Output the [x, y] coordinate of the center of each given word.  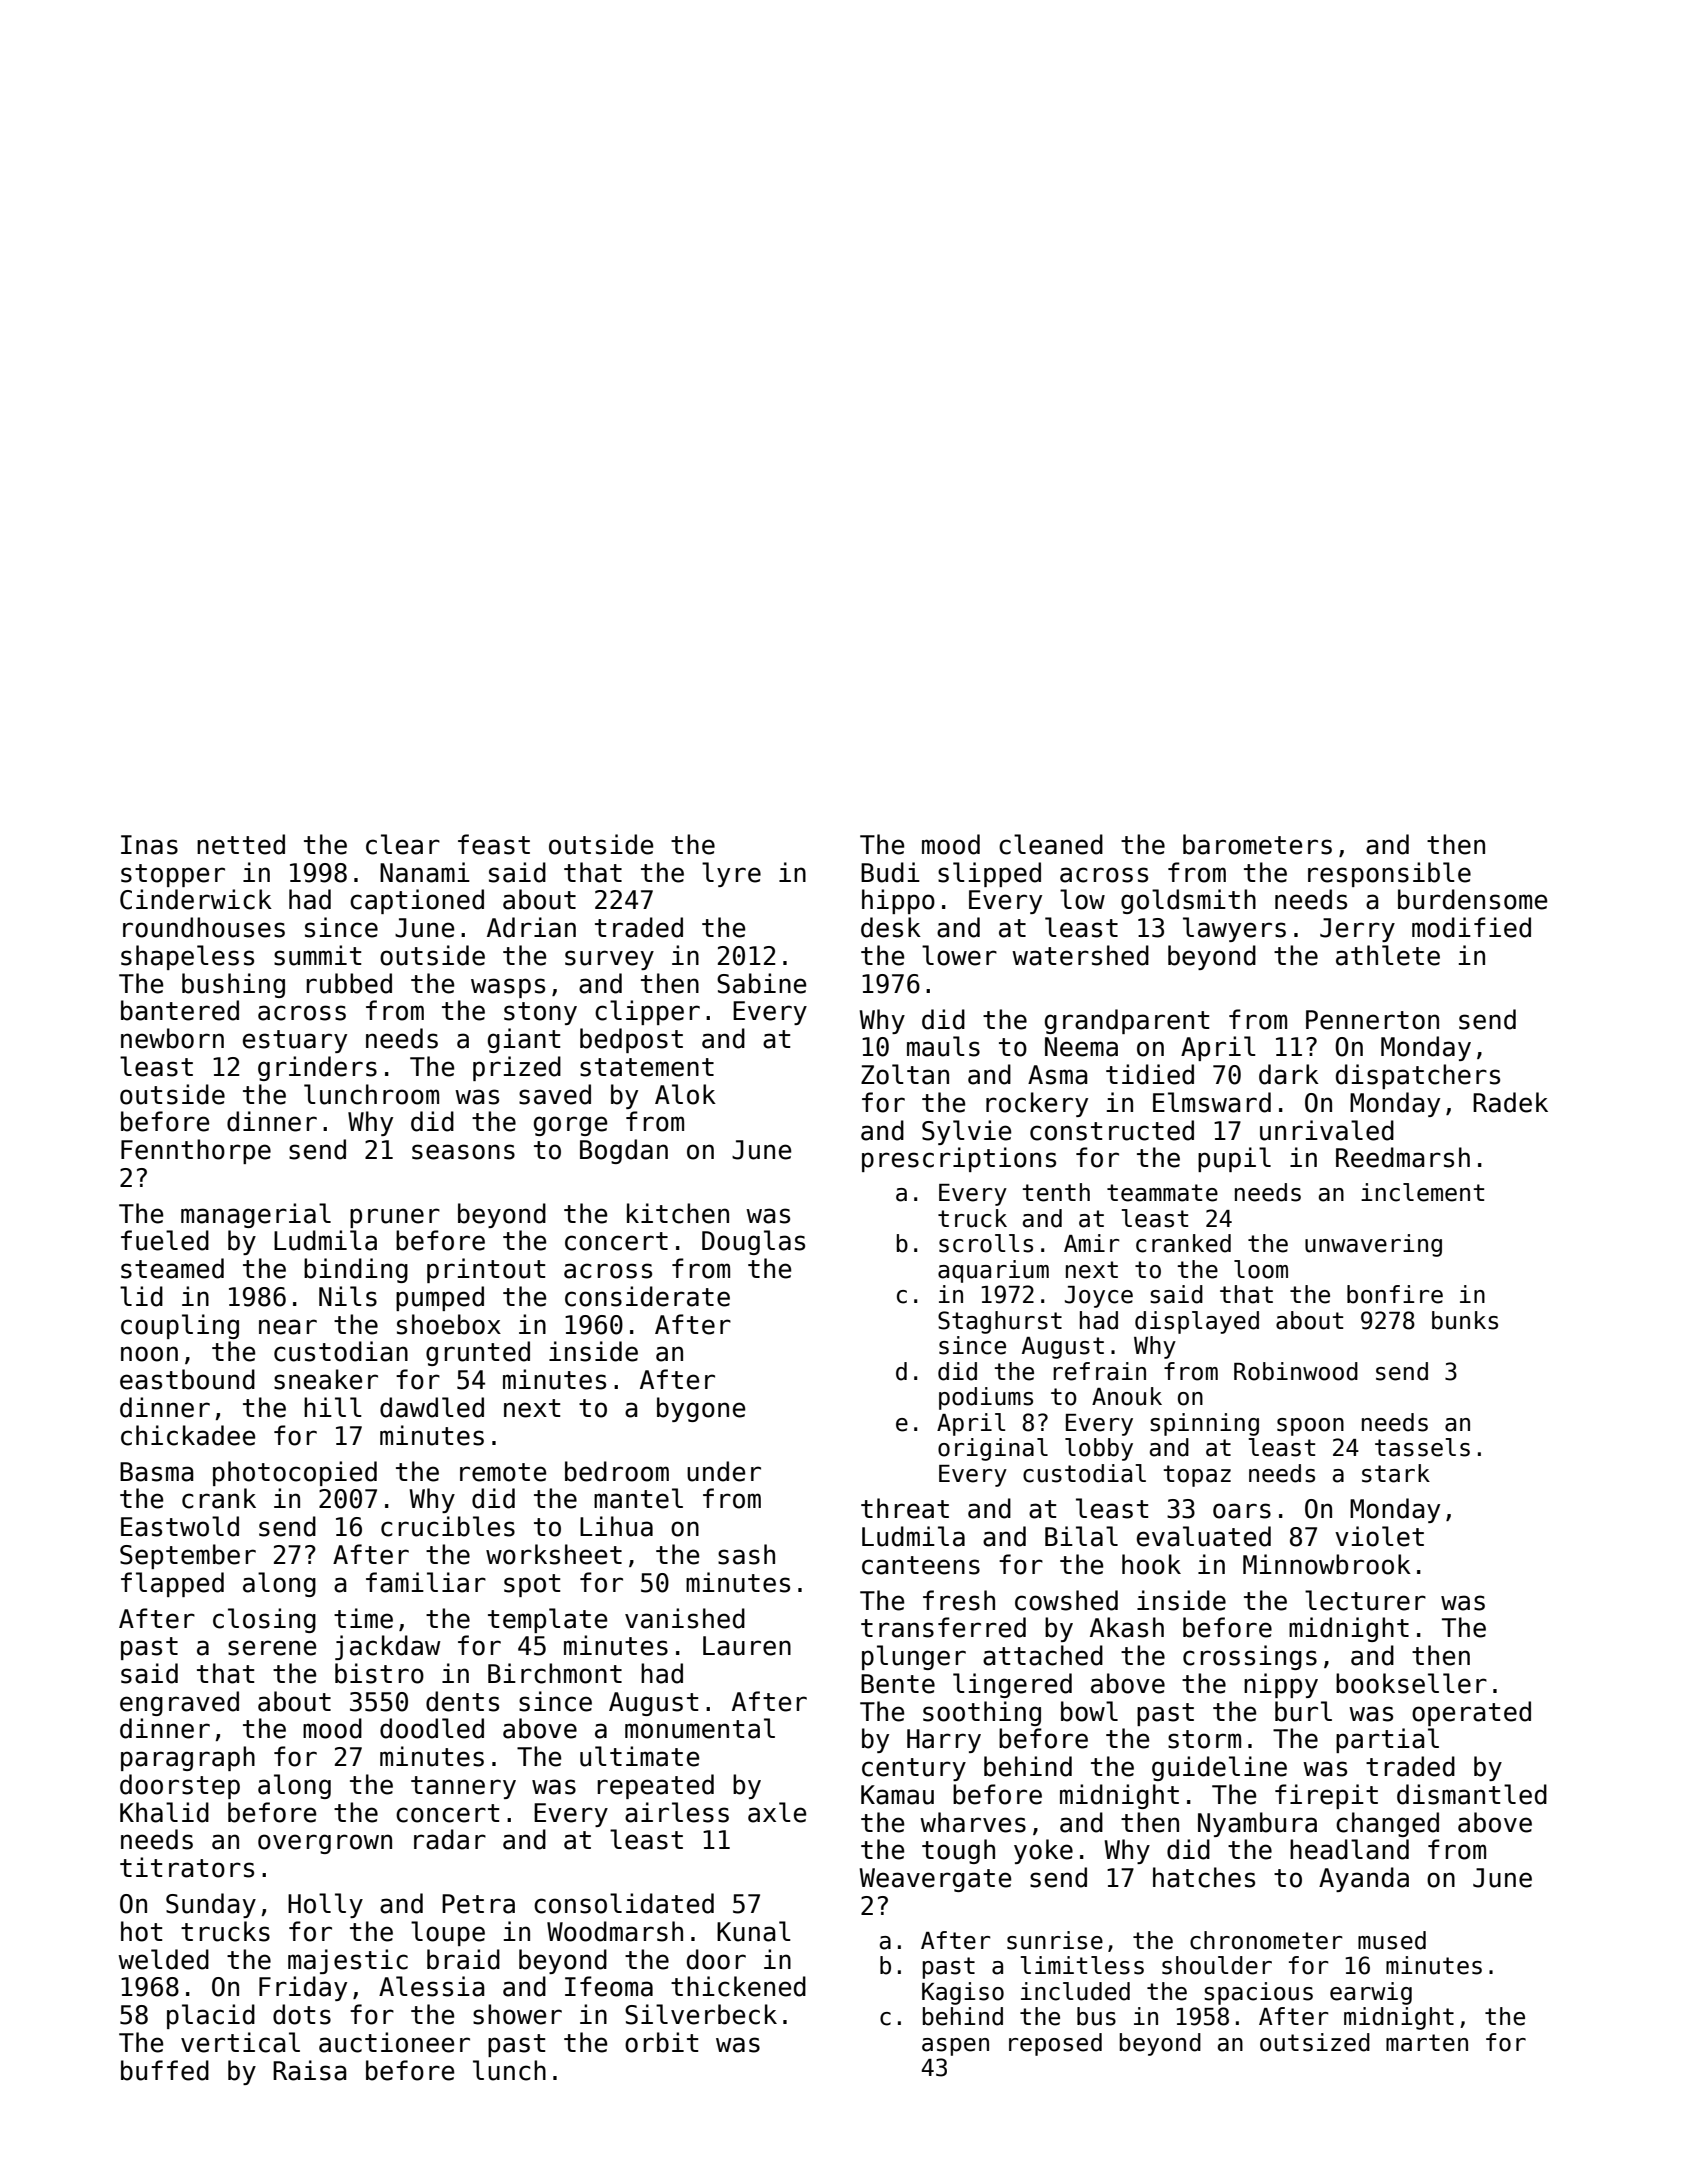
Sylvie [966, 1132]
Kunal [754, 1931]
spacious [1258, 1993]
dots [302, 2014]
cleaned [1051, 844]
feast [494, 844]
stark [1396, 1473]
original [993, 1449]
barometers [1257, 844]
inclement [1422, 1192]
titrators [187, 1867]
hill [333, 1407]
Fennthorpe [196, 1151]
